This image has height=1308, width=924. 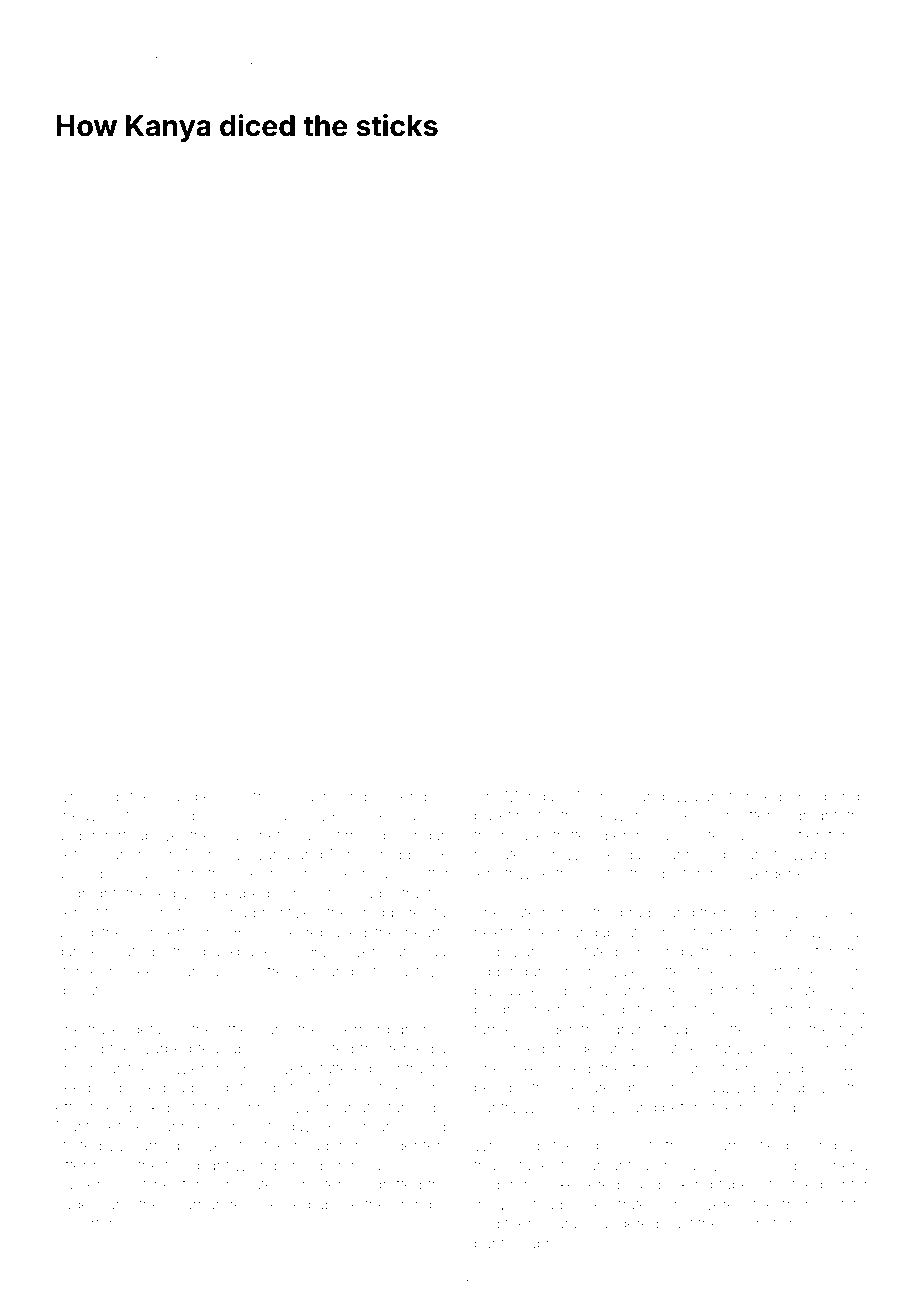 I want to click on forwarded, so click(x=809, y=854).
